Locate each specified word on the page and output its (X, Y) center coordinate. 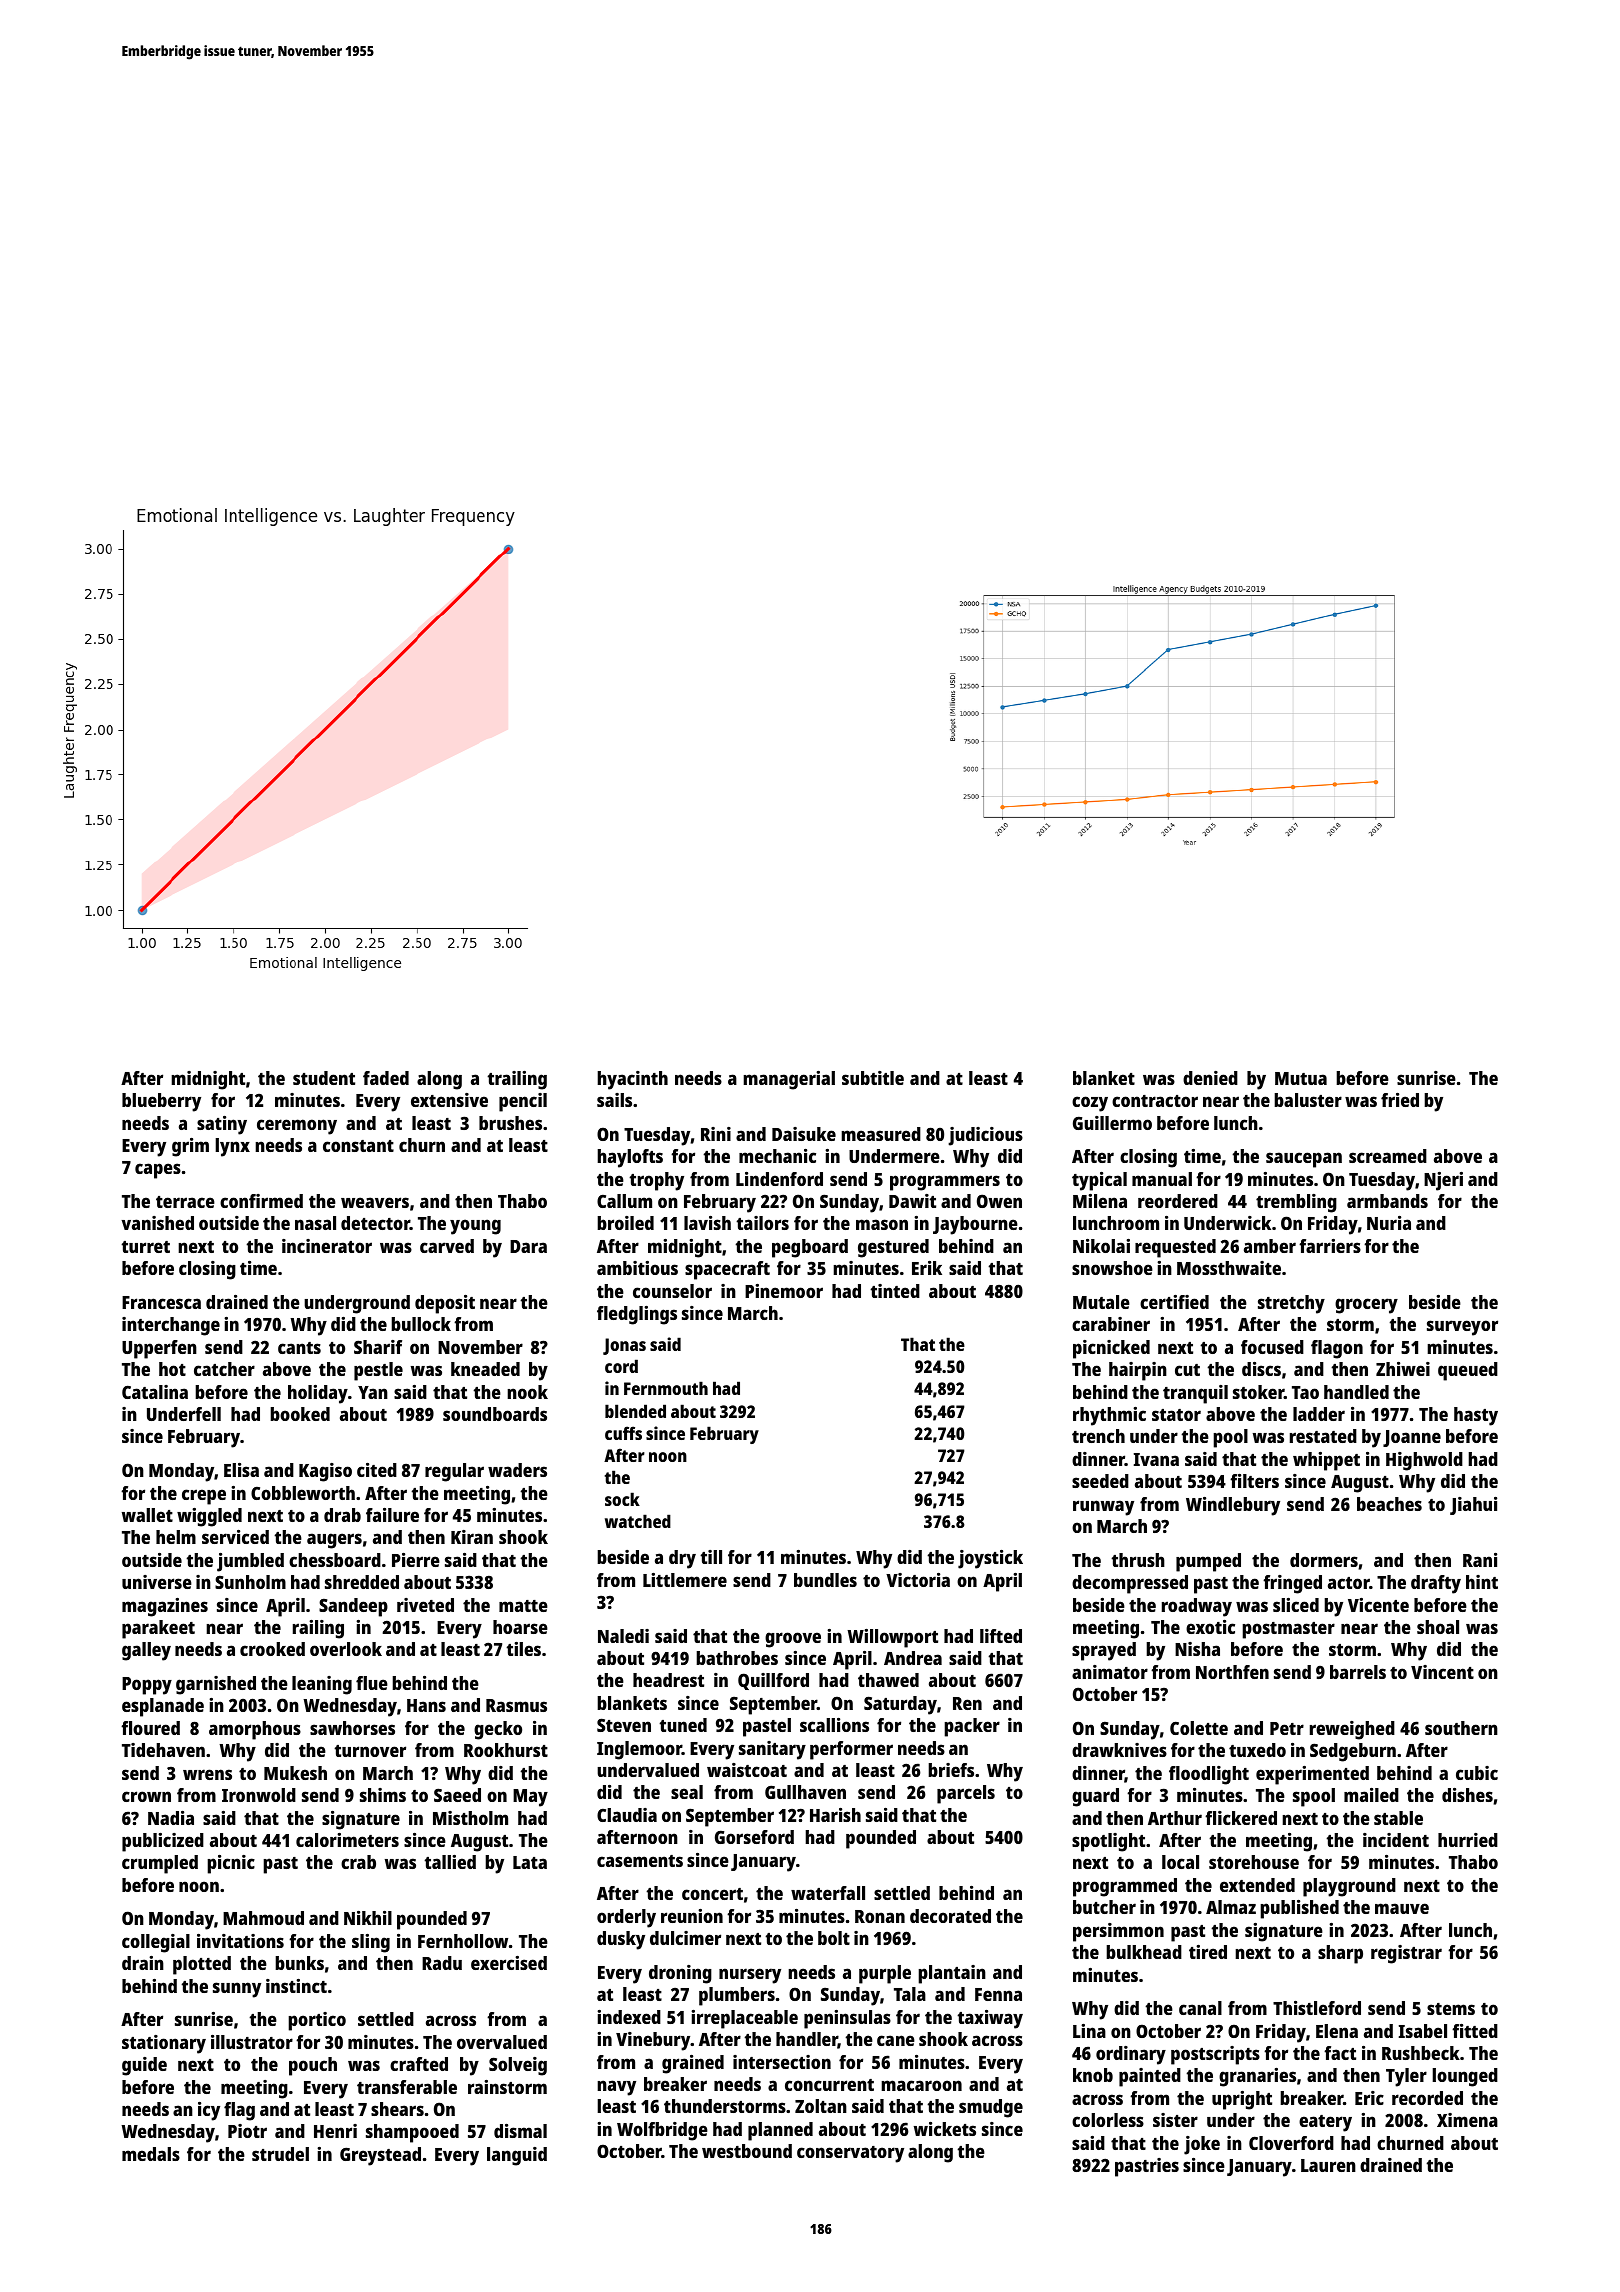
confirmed (261, 1201)
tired (1208, 1952)
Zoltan (821, 2106)
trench (1098, 1436)
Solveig (518, 2066)
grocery (1366, 1306)
